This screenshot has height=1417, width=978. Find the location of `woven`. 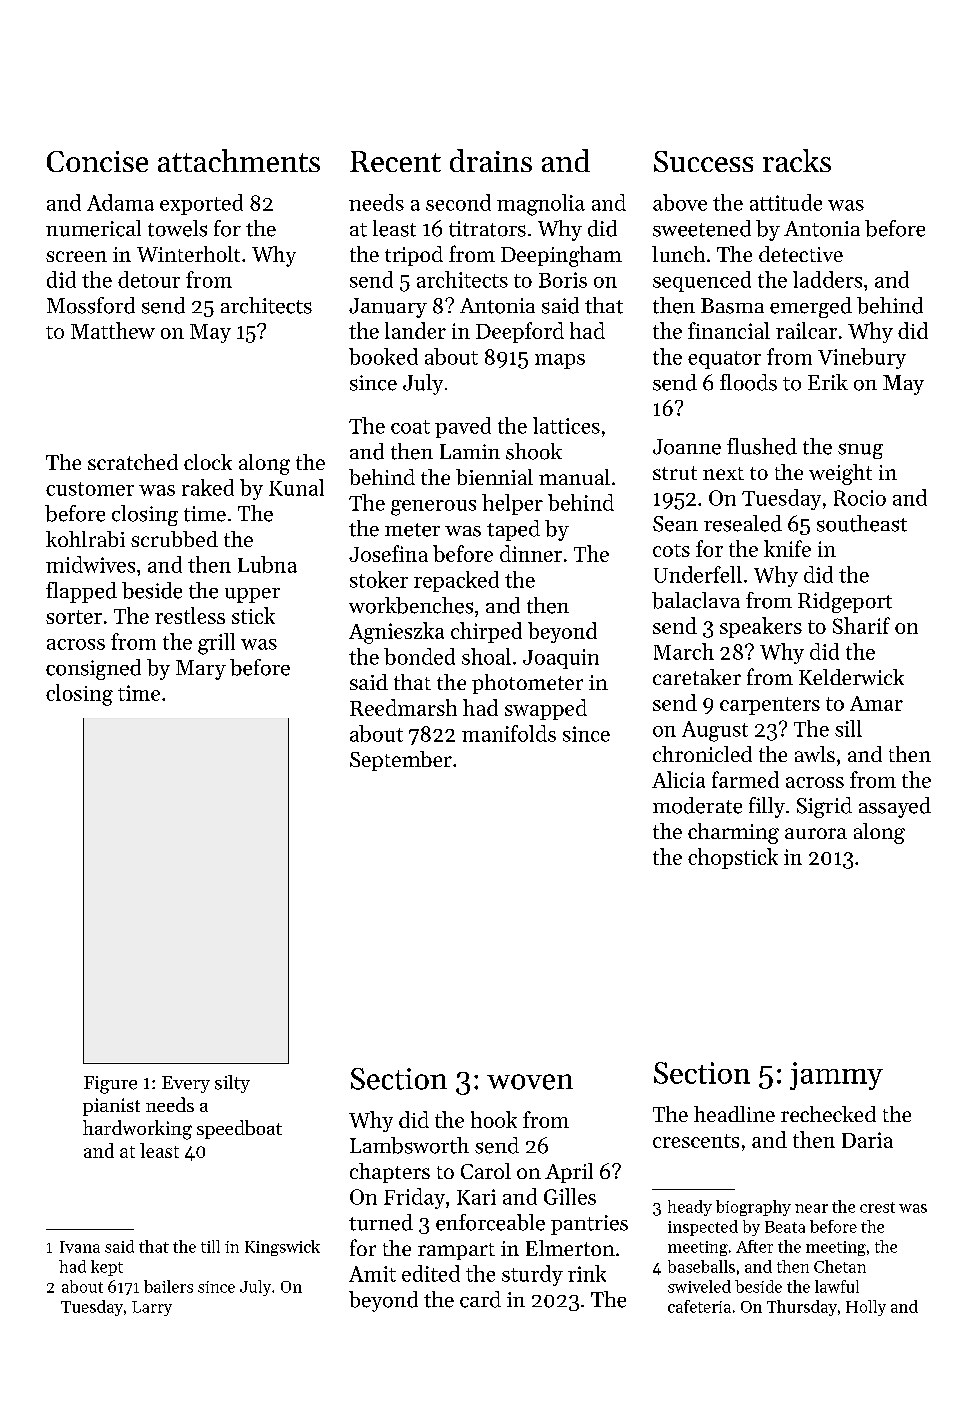

woven is located at coordinates (530, 1082).
